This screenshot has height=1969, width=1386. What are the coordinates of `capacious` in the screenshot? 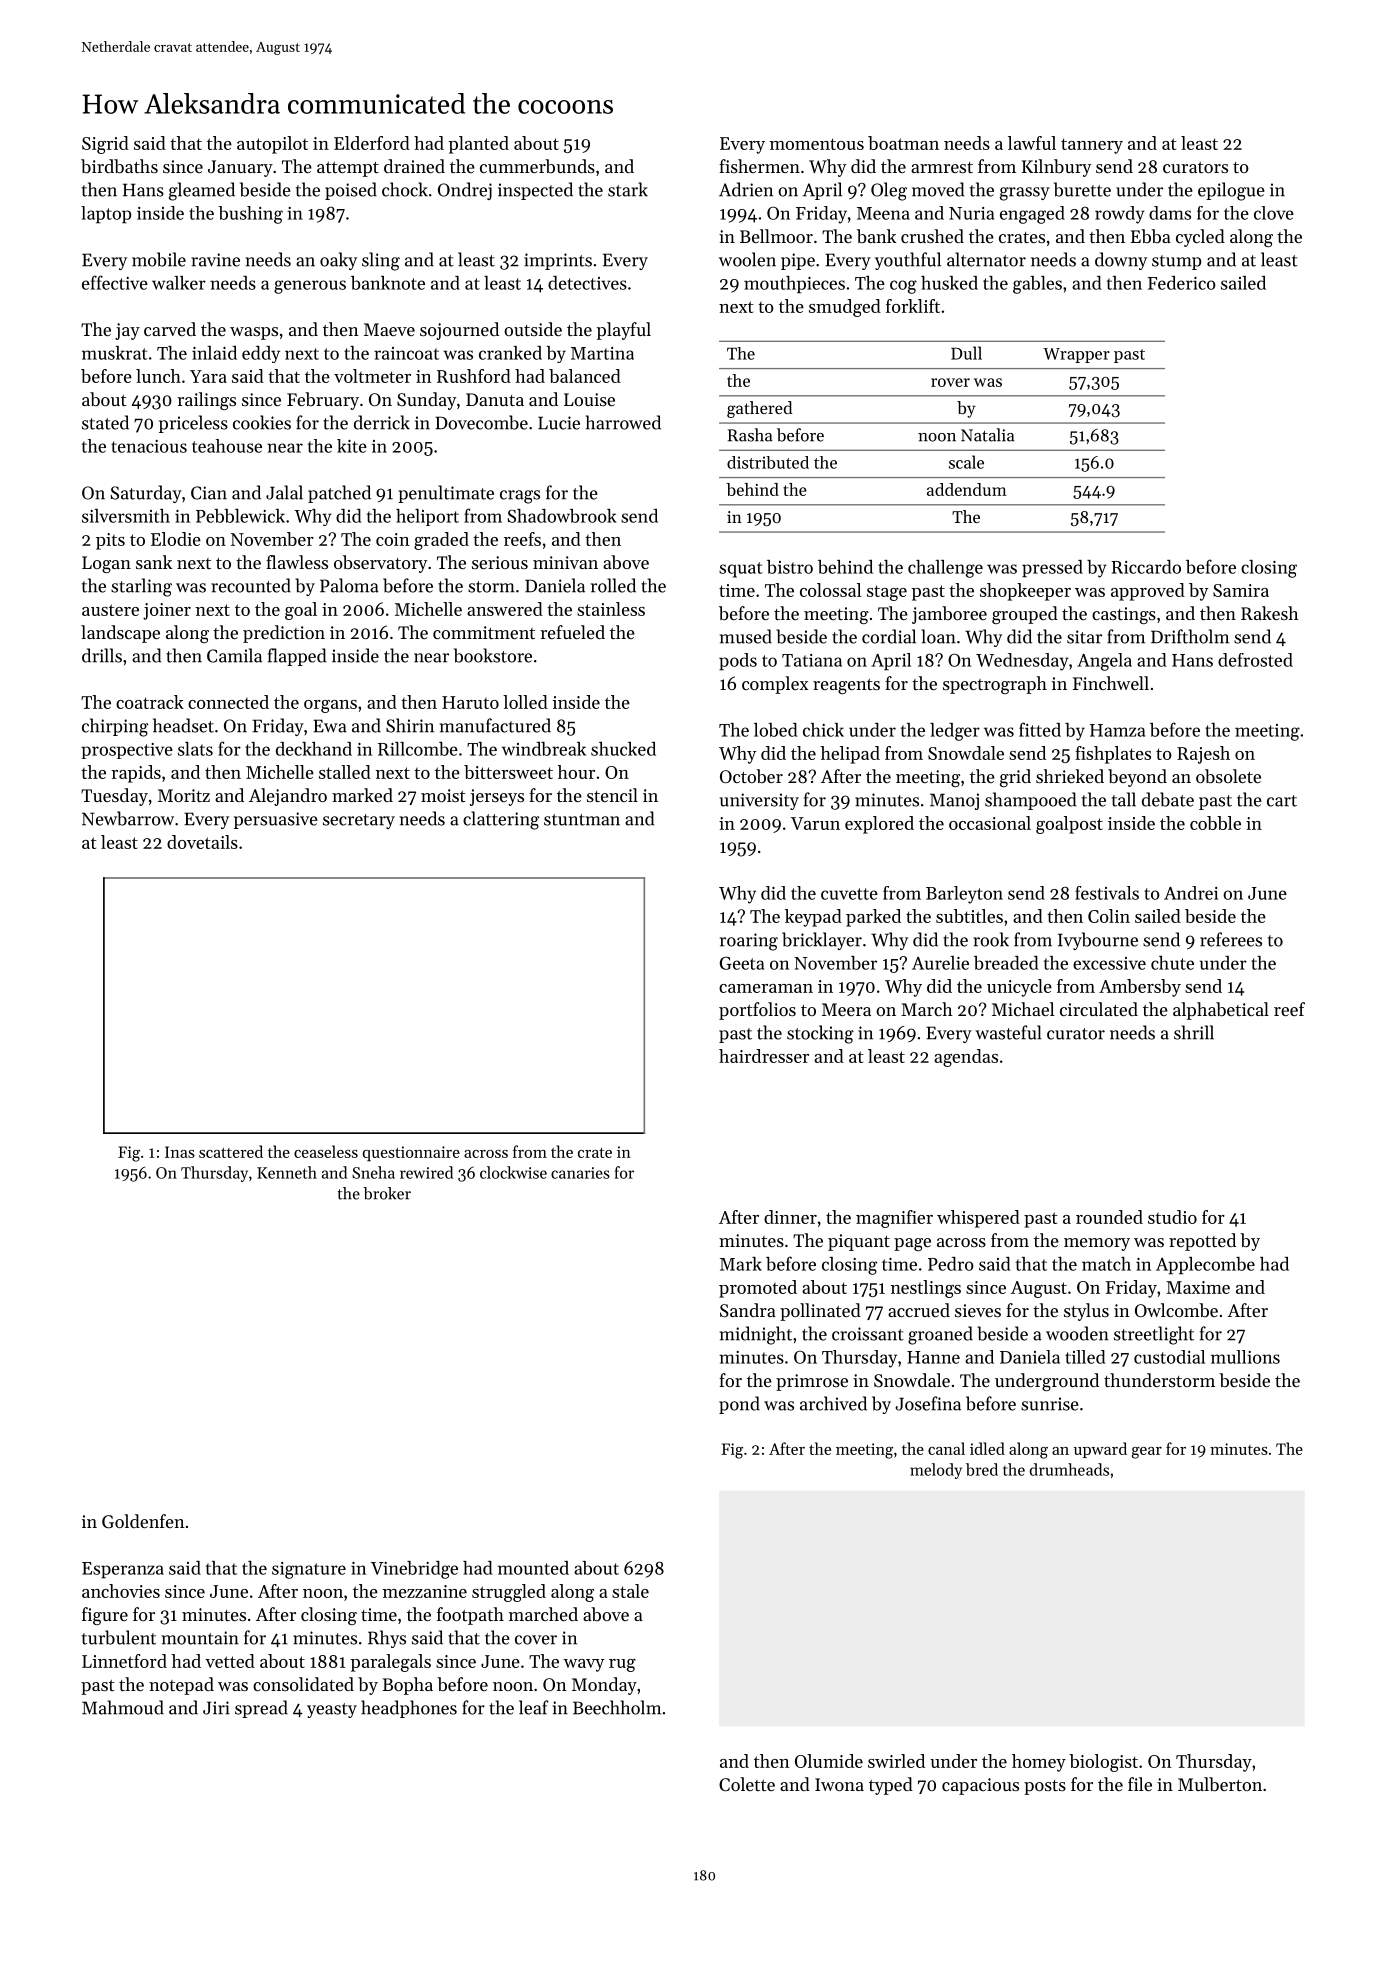 It's located at (980, 1786).
